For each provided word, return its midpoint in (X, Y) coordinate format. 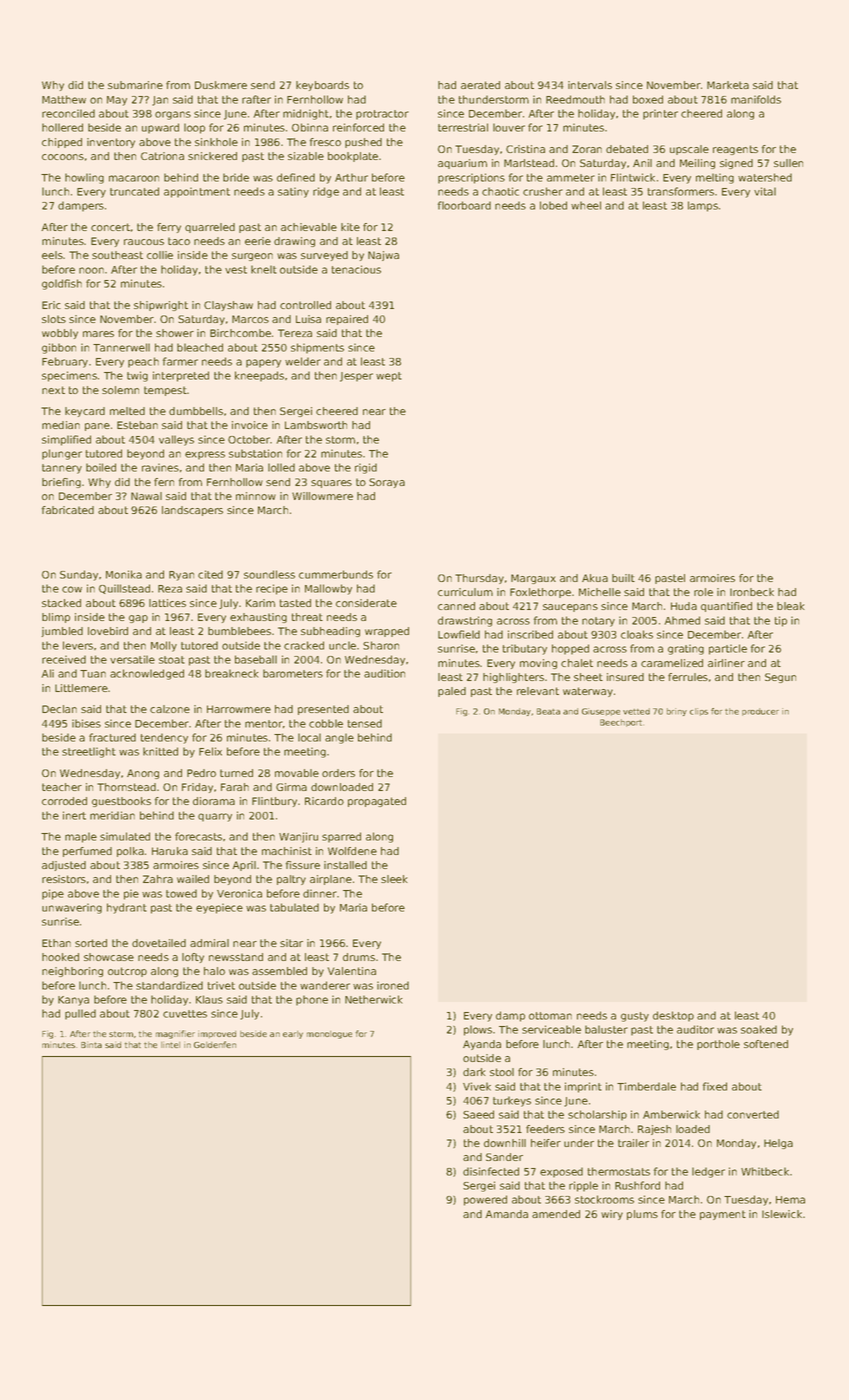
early (293, 1035)
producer (760, 712)
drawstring (465, 621)
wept (389, 377)
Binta (91, 1044)
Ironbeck (752, 592)
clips (699, 712)
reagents (735, 150)
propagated (377, 802)
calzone (170, 709)
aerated (480, 85)
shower (175, 333)
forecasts (198, 836)
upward (160, 128)
